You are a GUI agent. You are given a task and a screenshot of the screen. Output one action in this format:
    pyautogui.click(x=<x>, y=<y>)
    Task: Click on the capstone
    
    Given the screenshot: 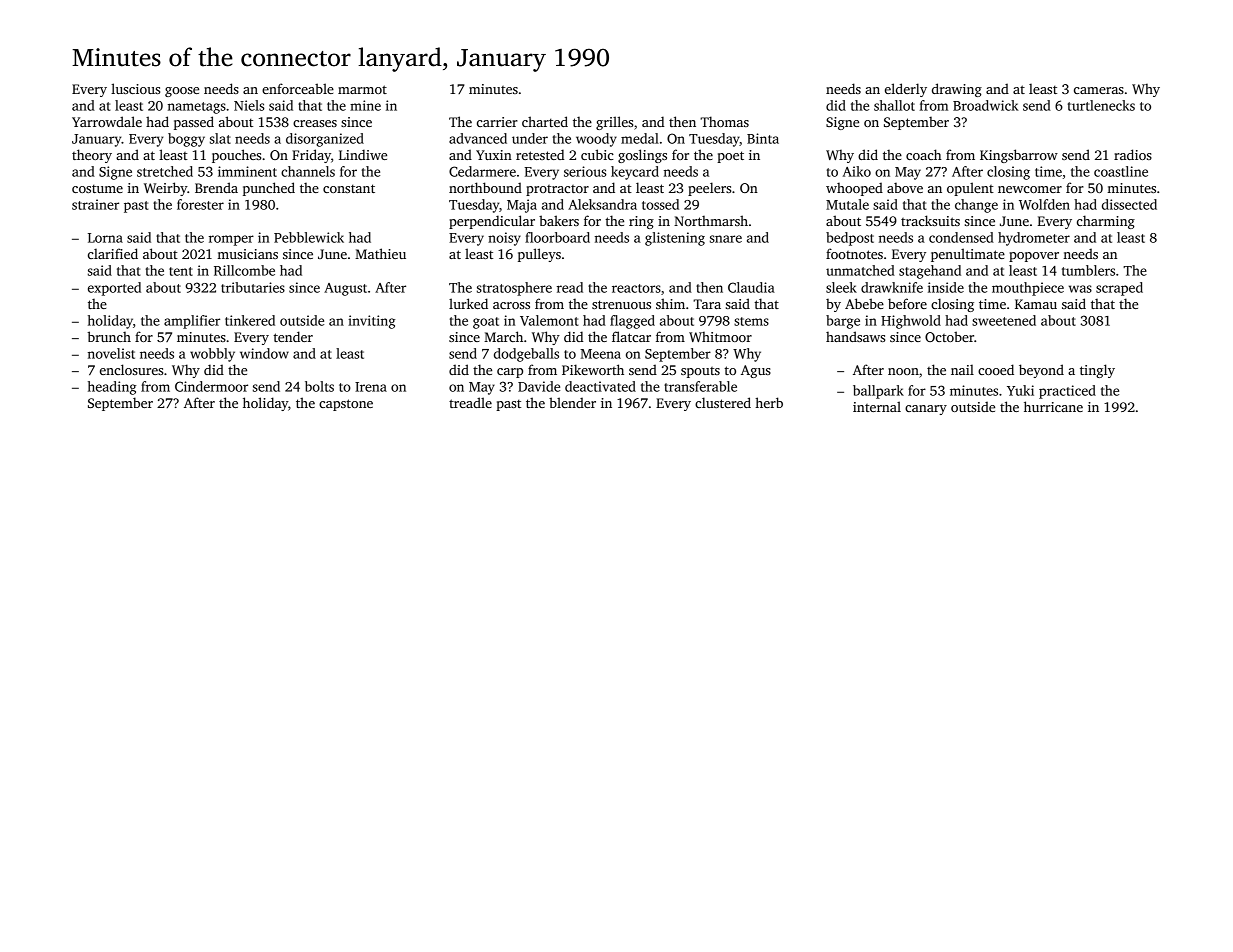 What is the action you would take?
    pyautogui.click(x=346, y=405)
